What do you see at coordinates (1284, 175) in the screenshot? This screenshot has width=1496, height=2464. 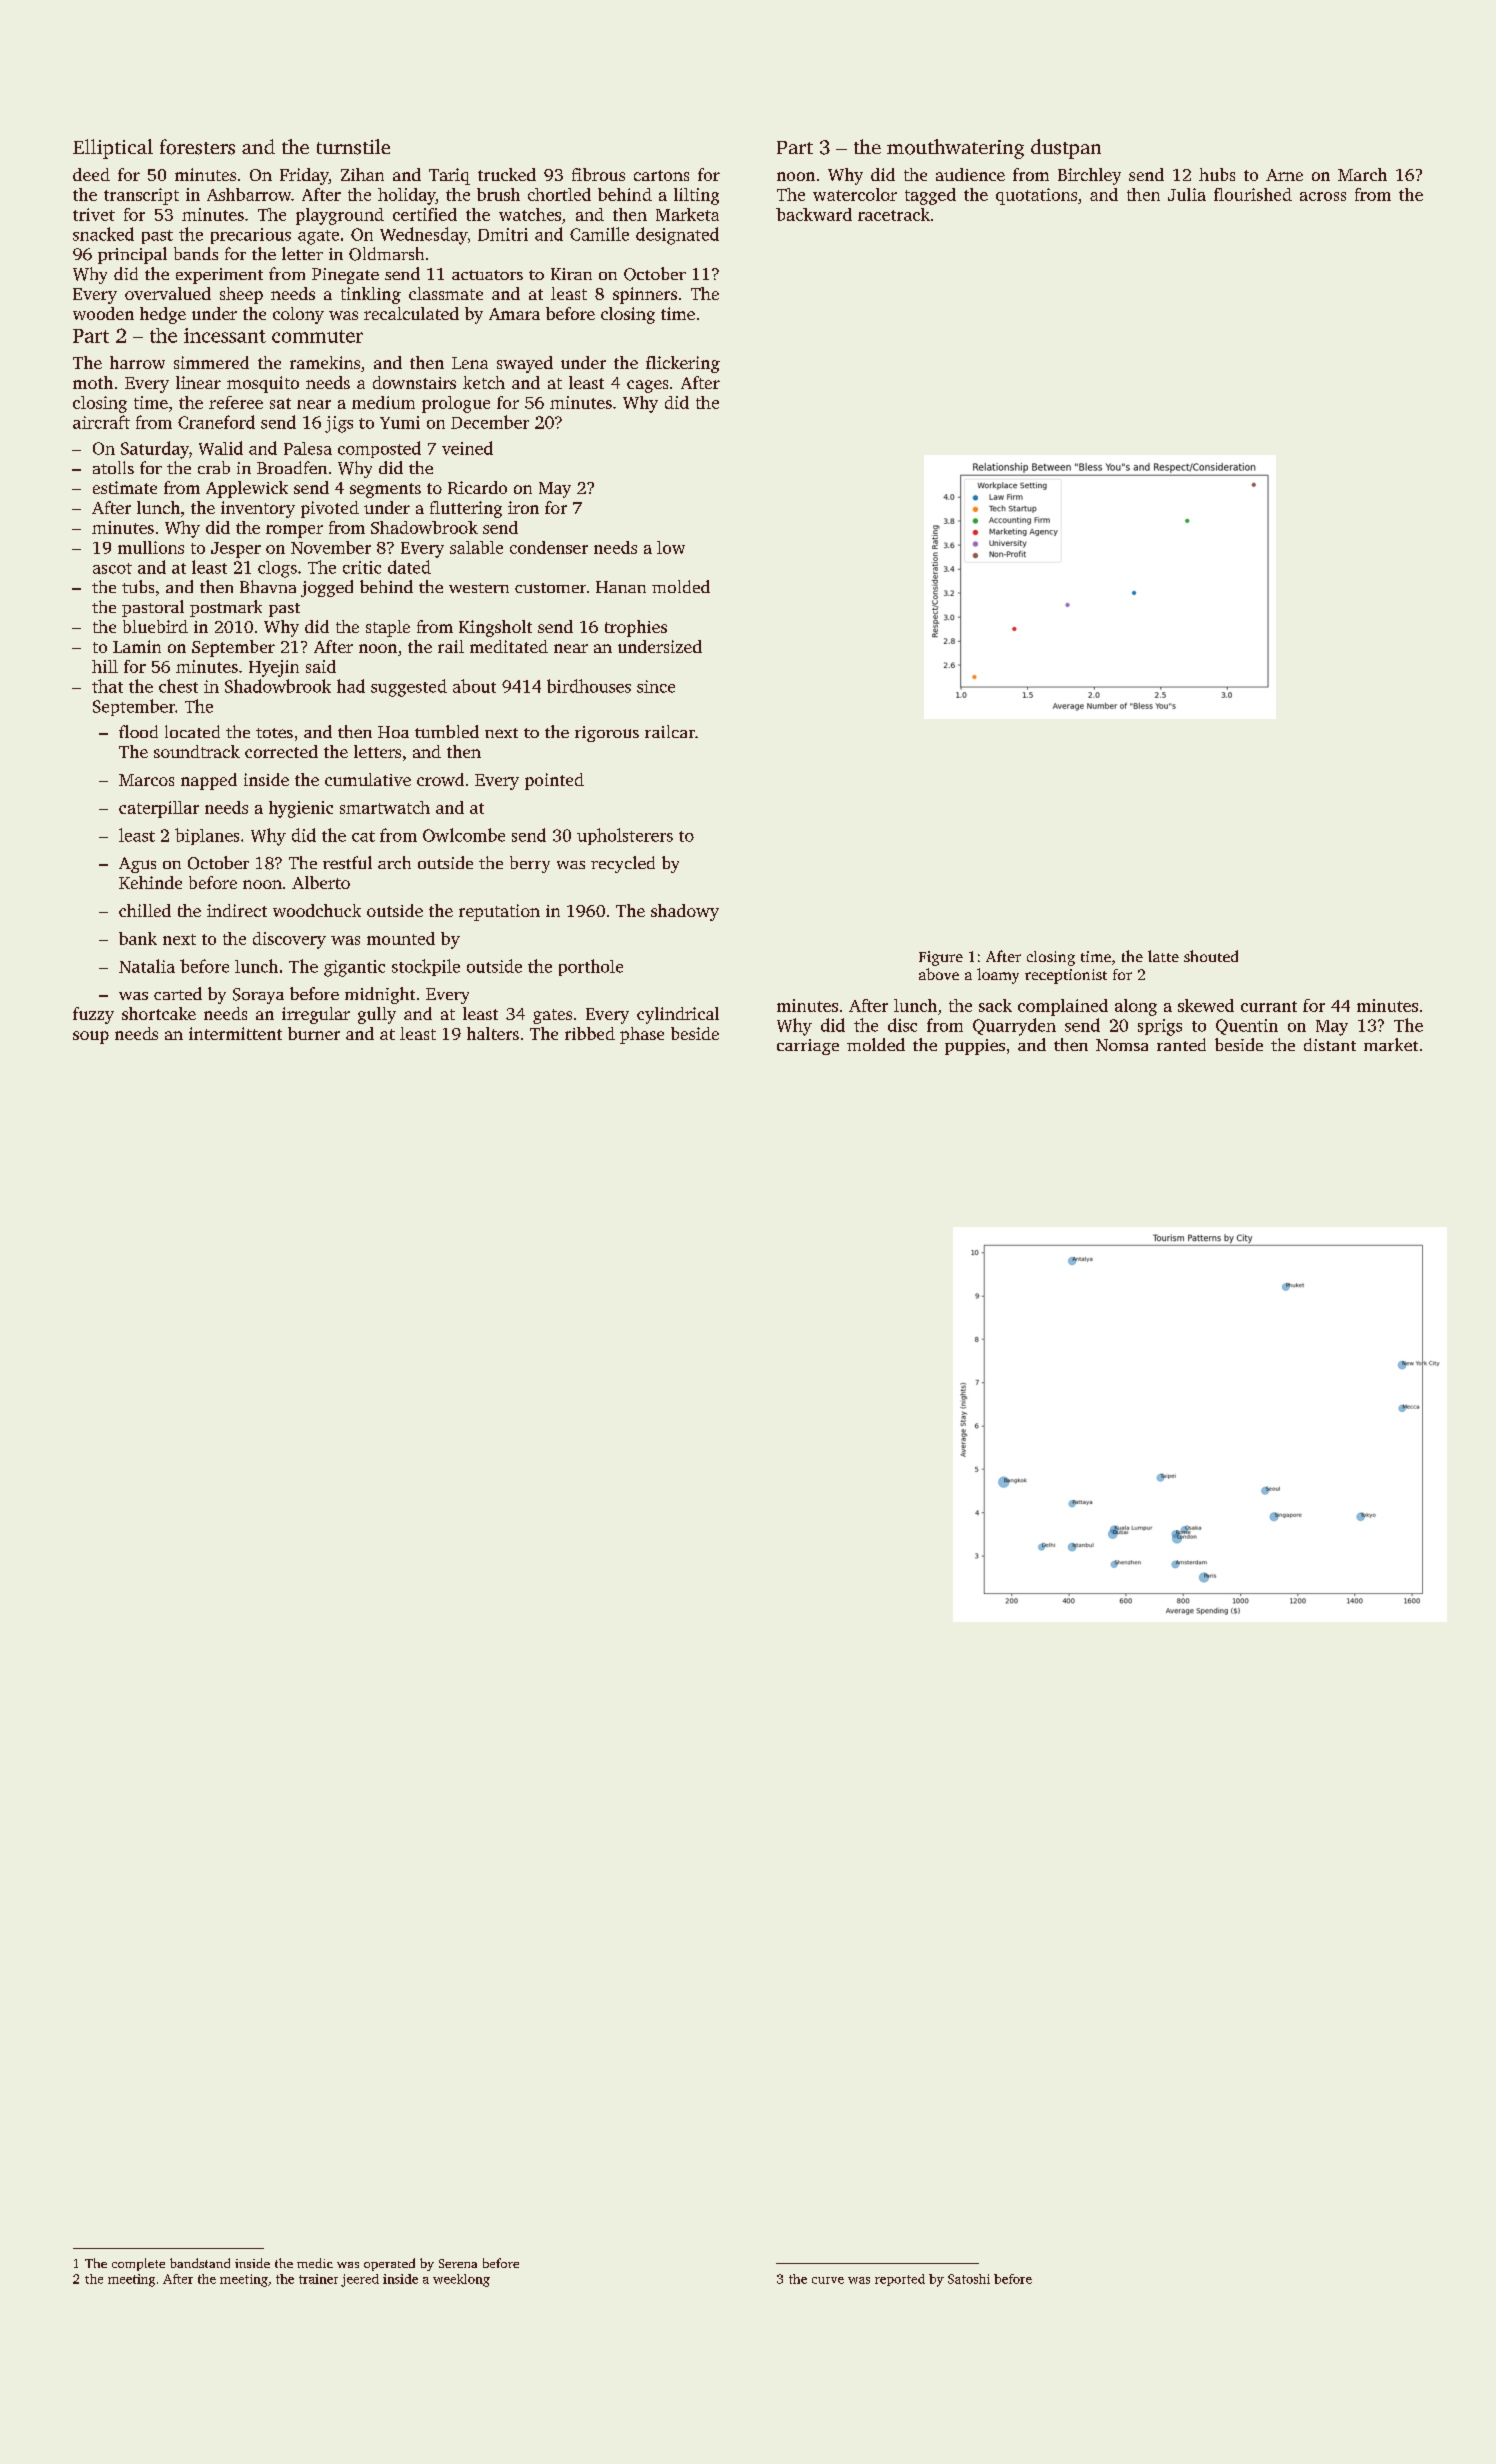 I see `Arne` at bounding box center [1284, 175].
